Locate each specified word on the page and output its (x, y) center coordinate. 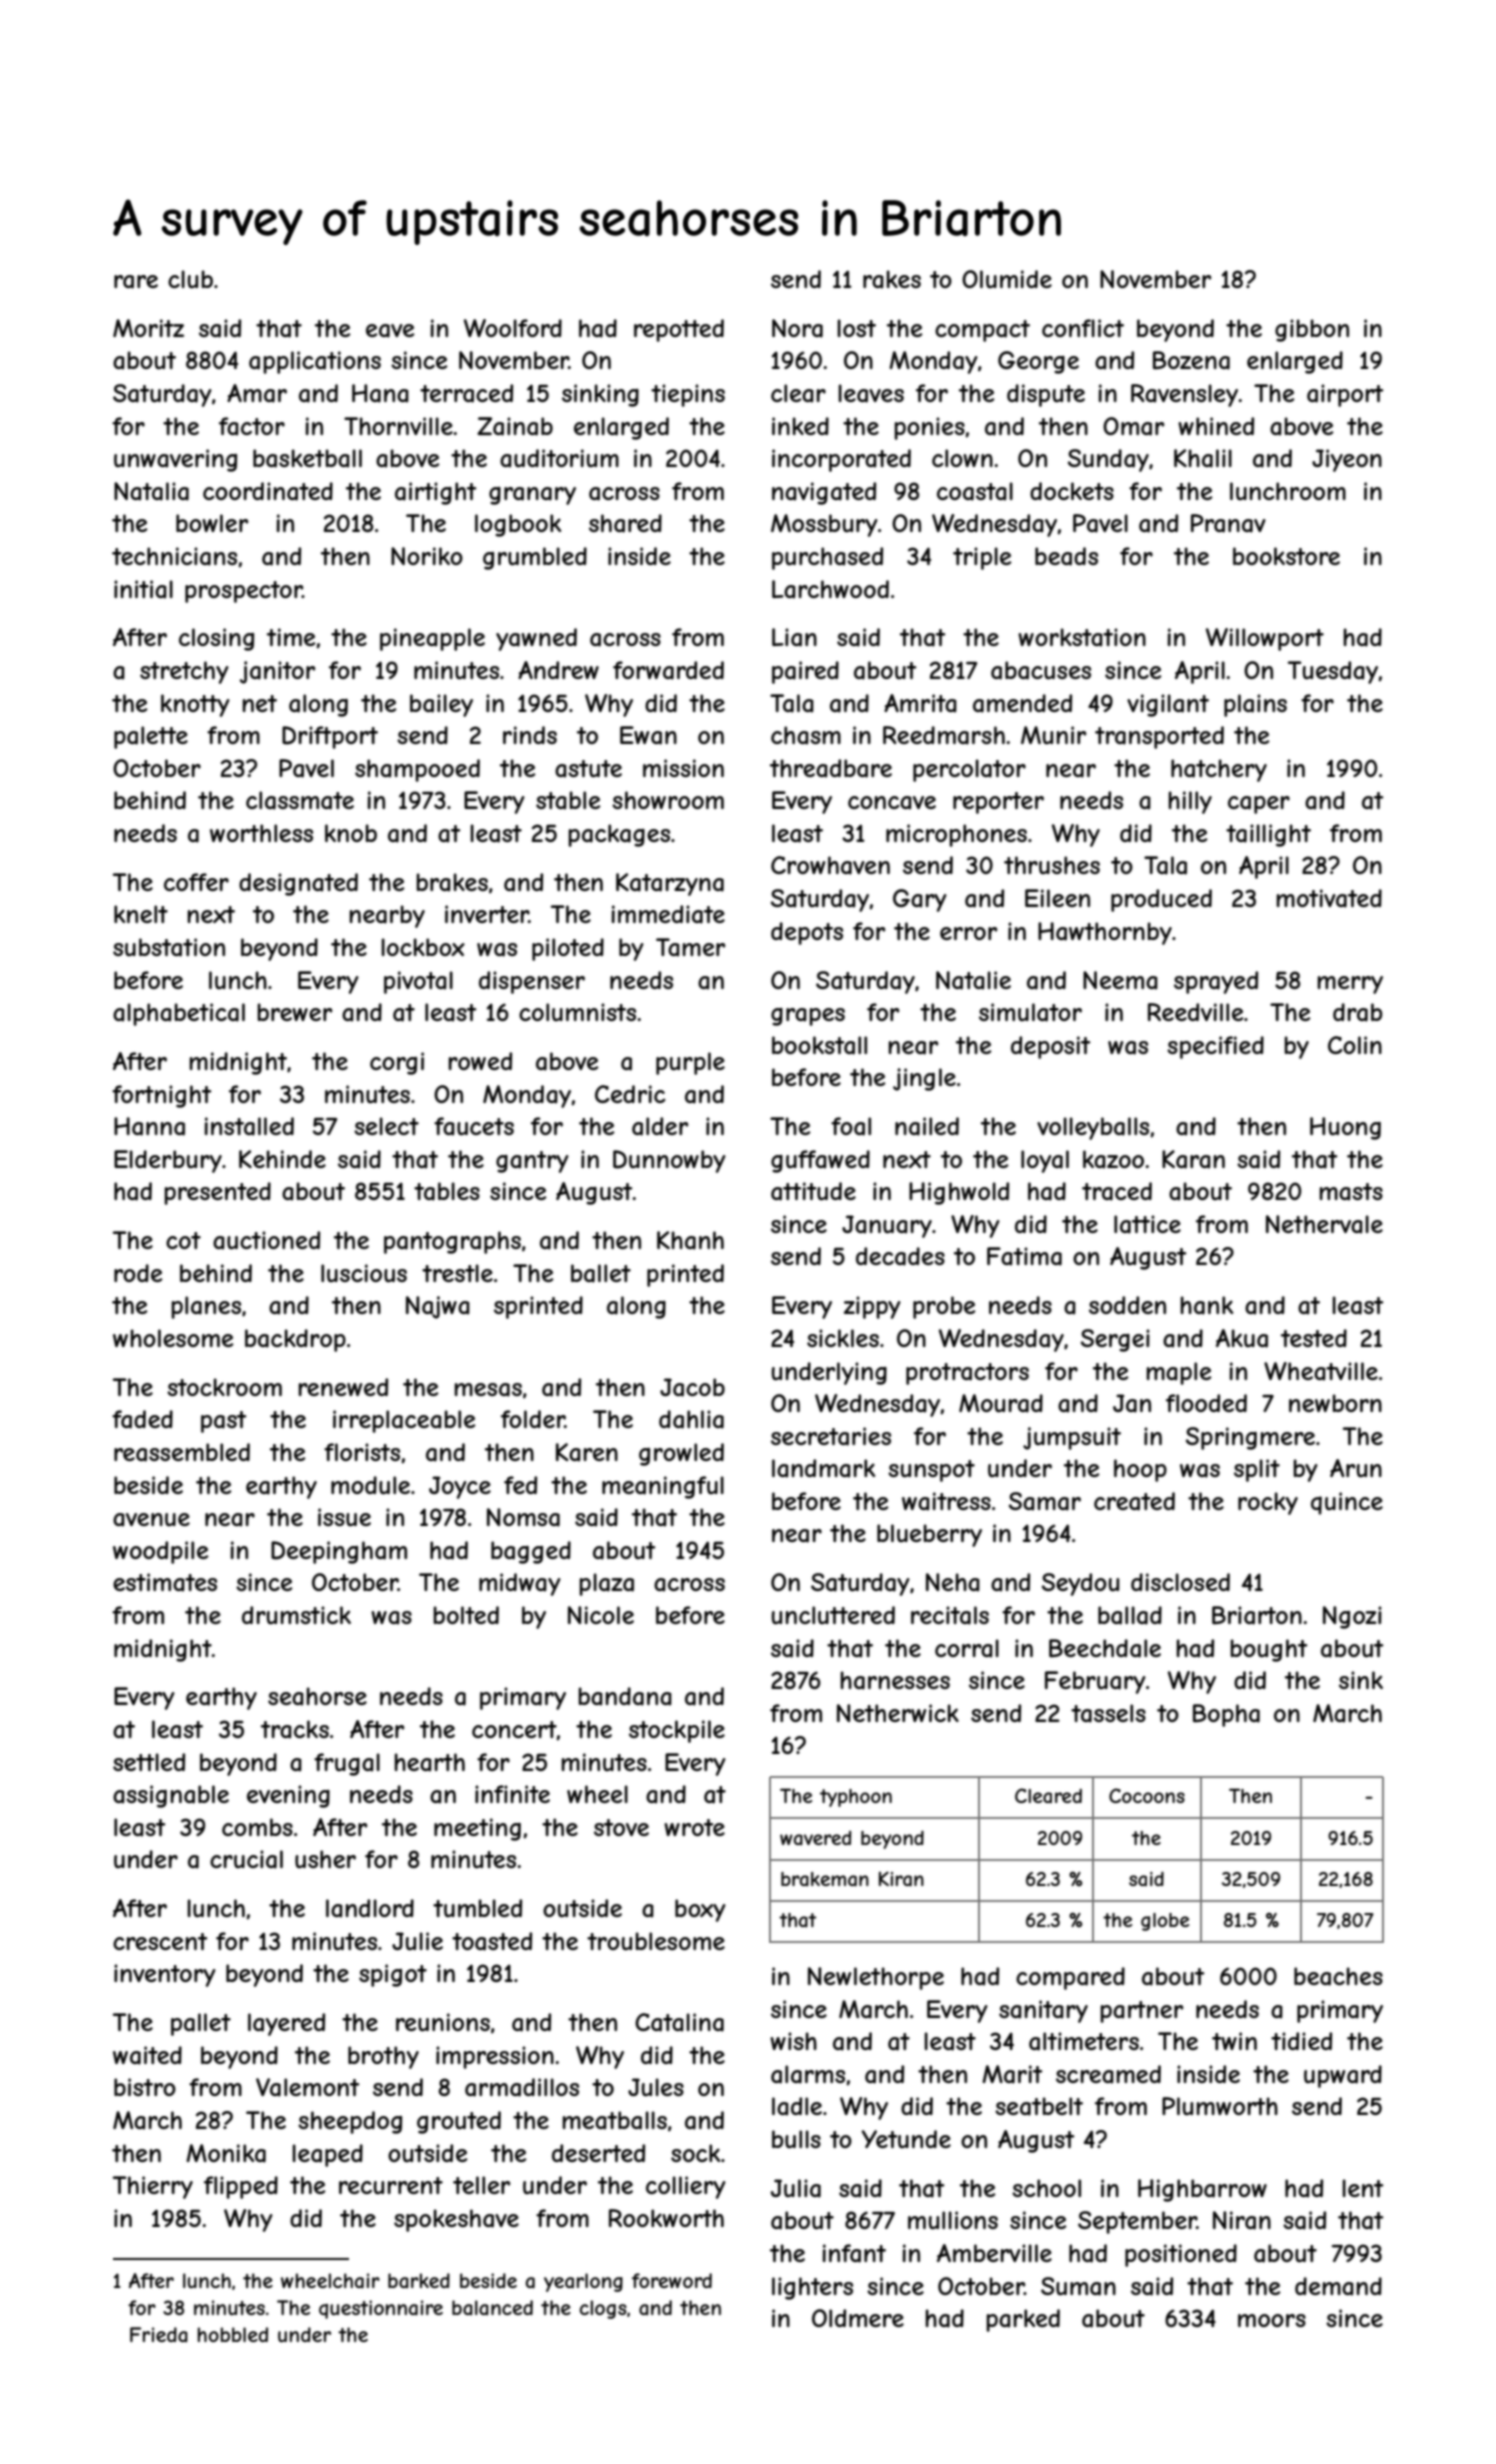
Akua (1242, 1338)
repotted (679, 330)
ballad (1130, 1615)
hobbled (233, 2334)
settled (149, 1762)
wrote (694, 1827)
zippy (872, 1307)
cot (183, 1240)
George (1038, 362)
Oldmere (858, 2318)
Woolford (513, 328)
